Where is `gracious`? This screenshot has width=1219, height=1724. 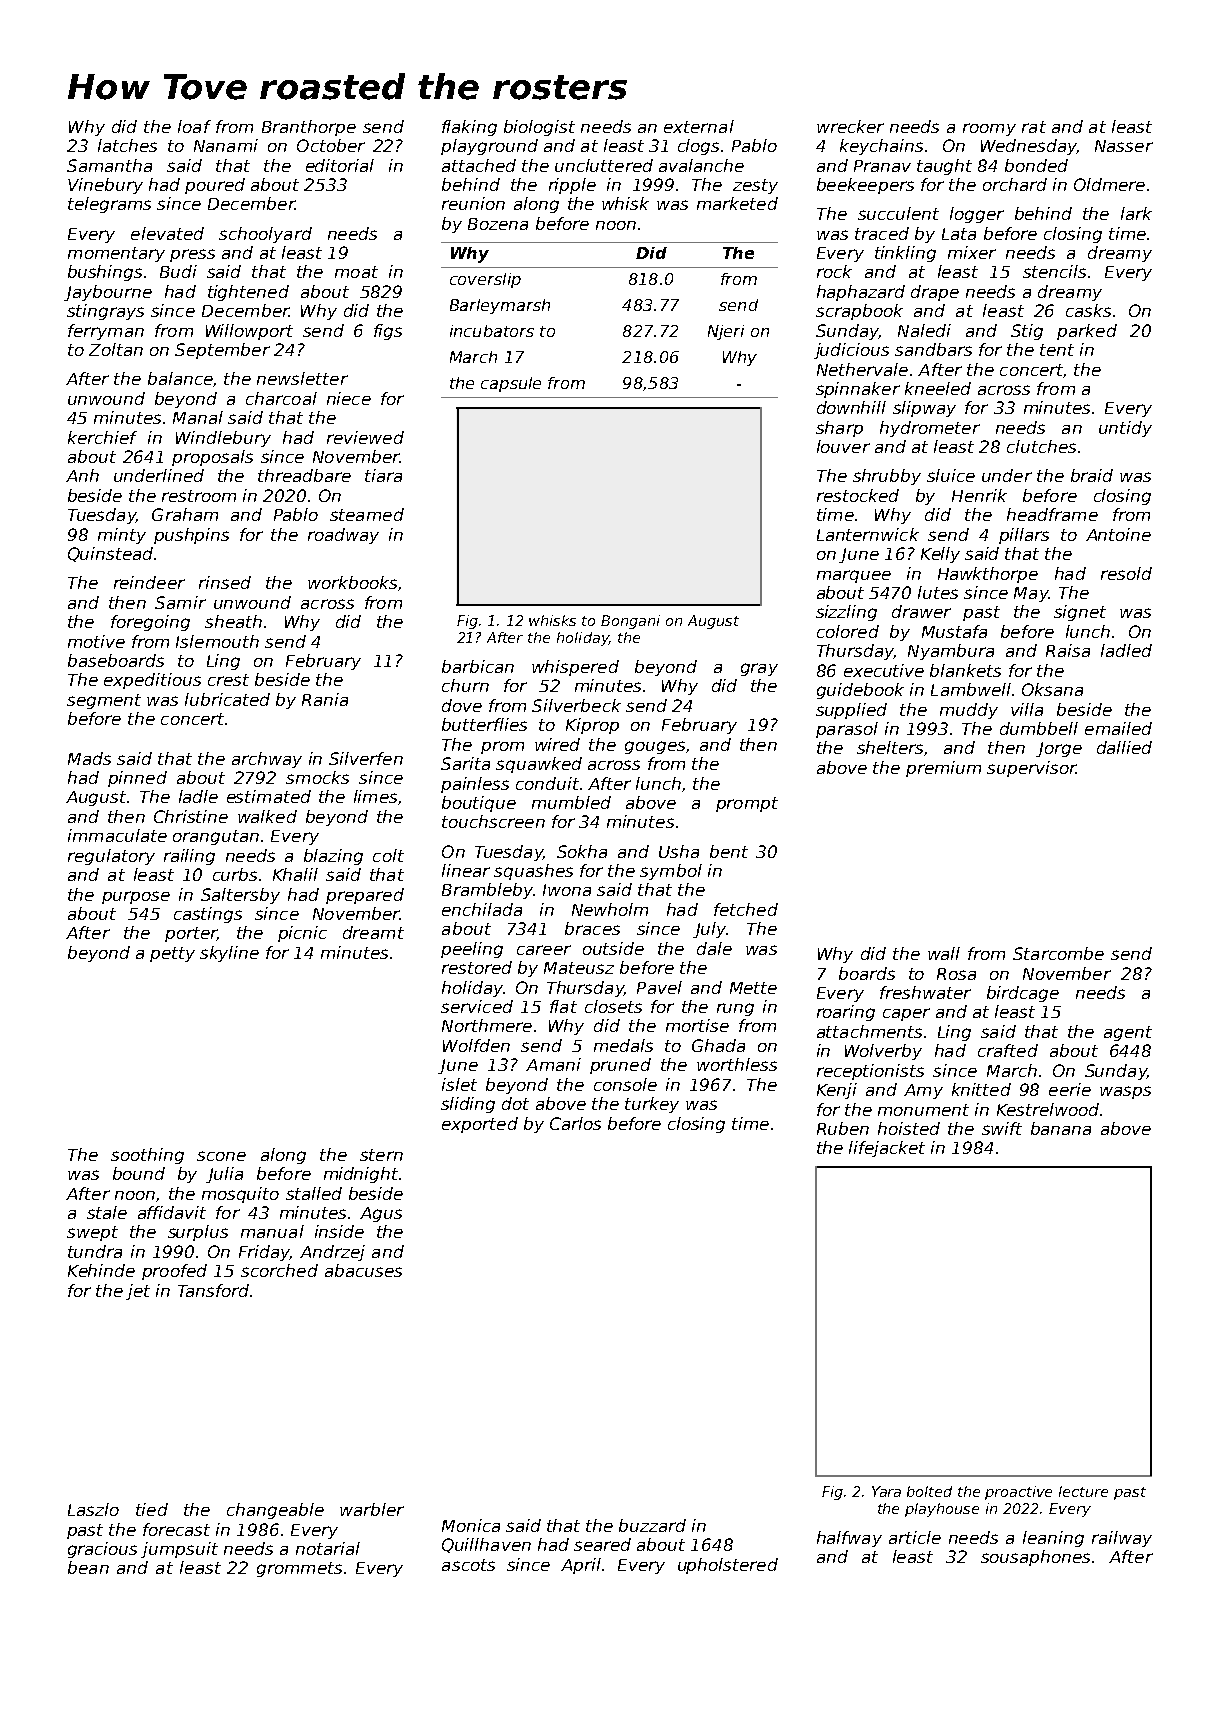
gracious is located at coordinates (102, 1550).
